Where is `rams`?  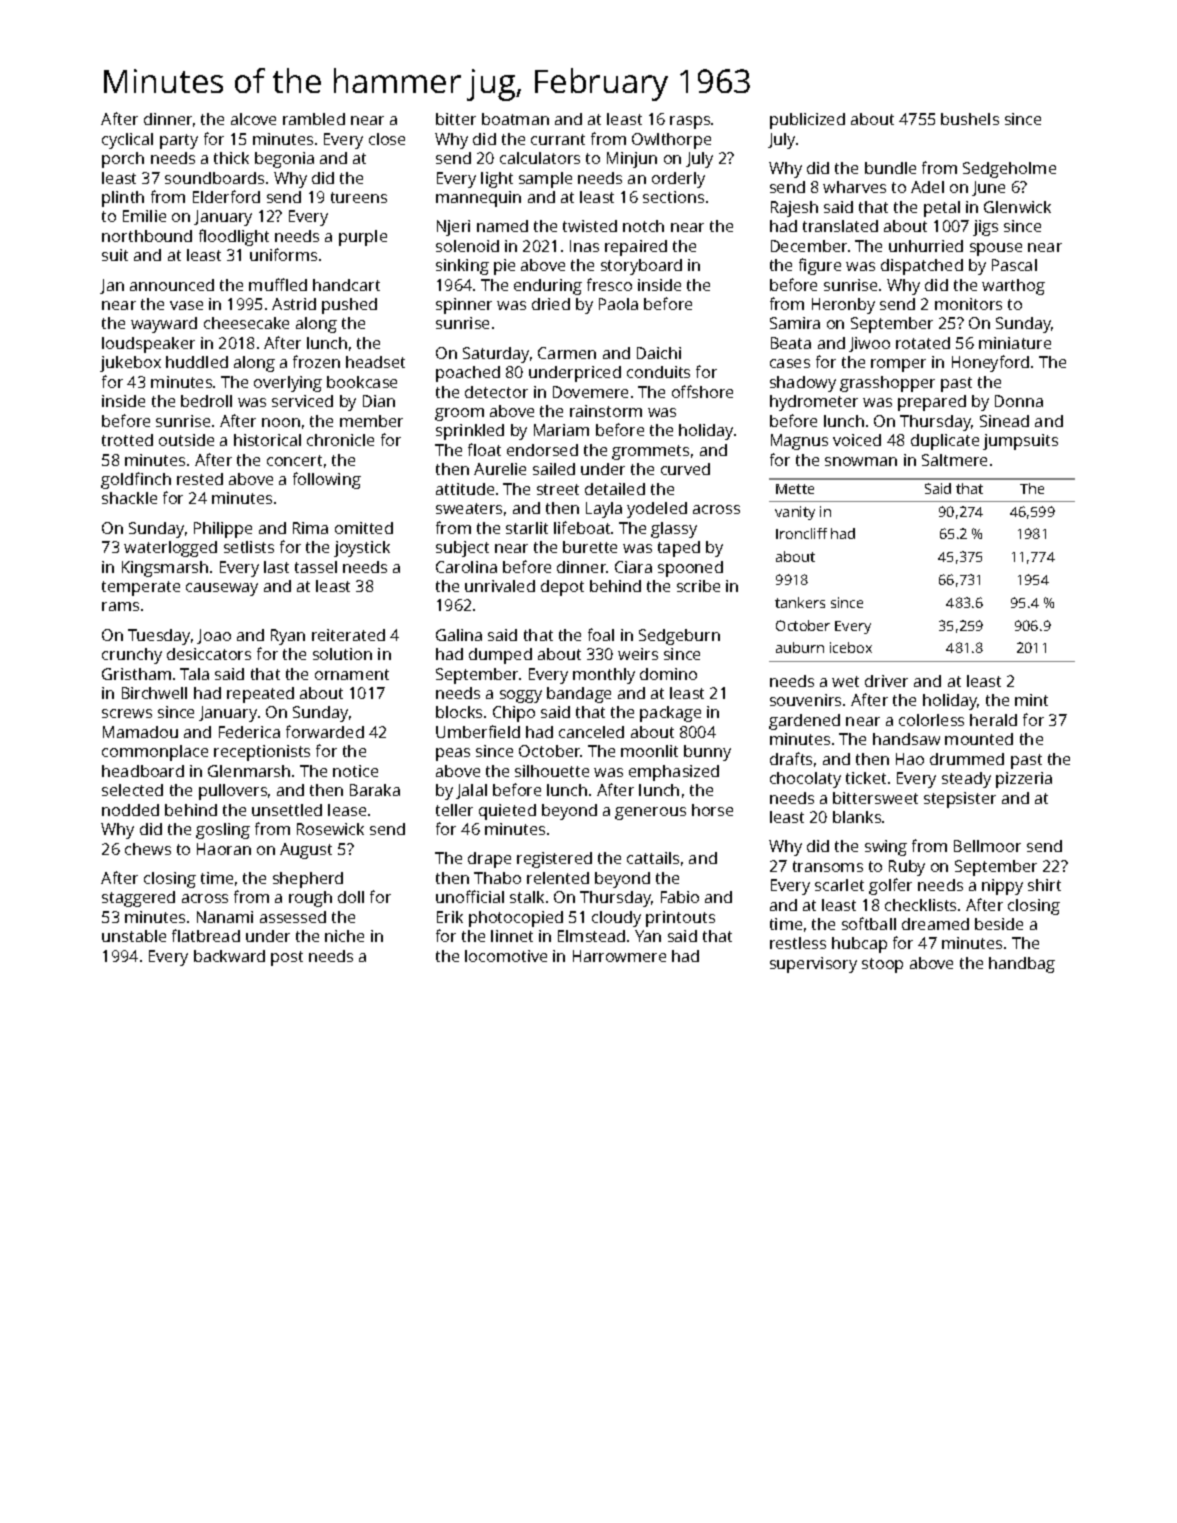
rams is located at coordinates (120, 606).
